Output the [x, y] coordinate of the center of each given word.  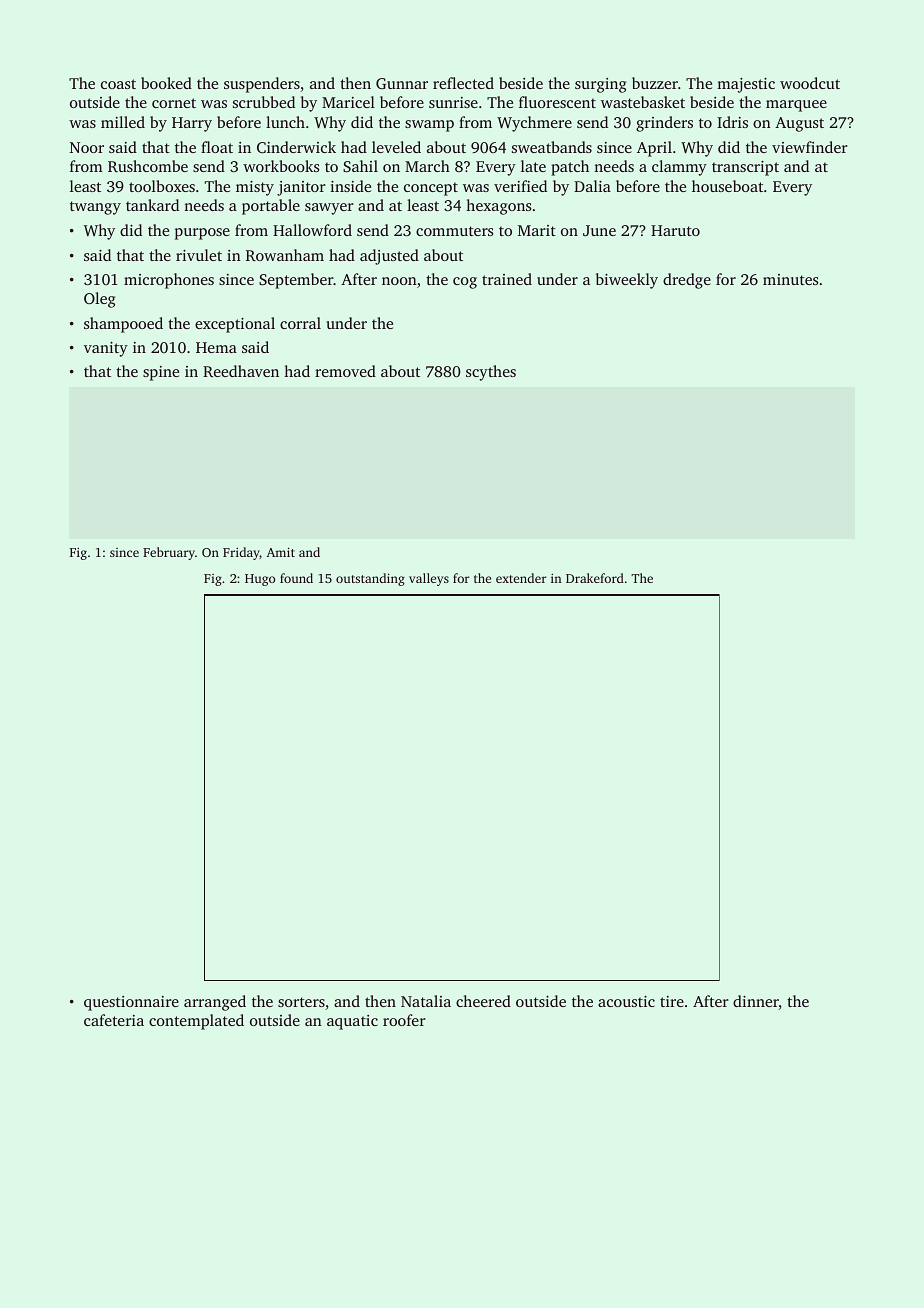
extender [521, 578]
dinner [756, 1002]
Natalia [426, 1001]
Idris [732, 122]
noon [399, 281]
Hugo [260, 580]
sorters [301, 1002]
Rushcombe [148, 166]
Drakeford [595, 578]
